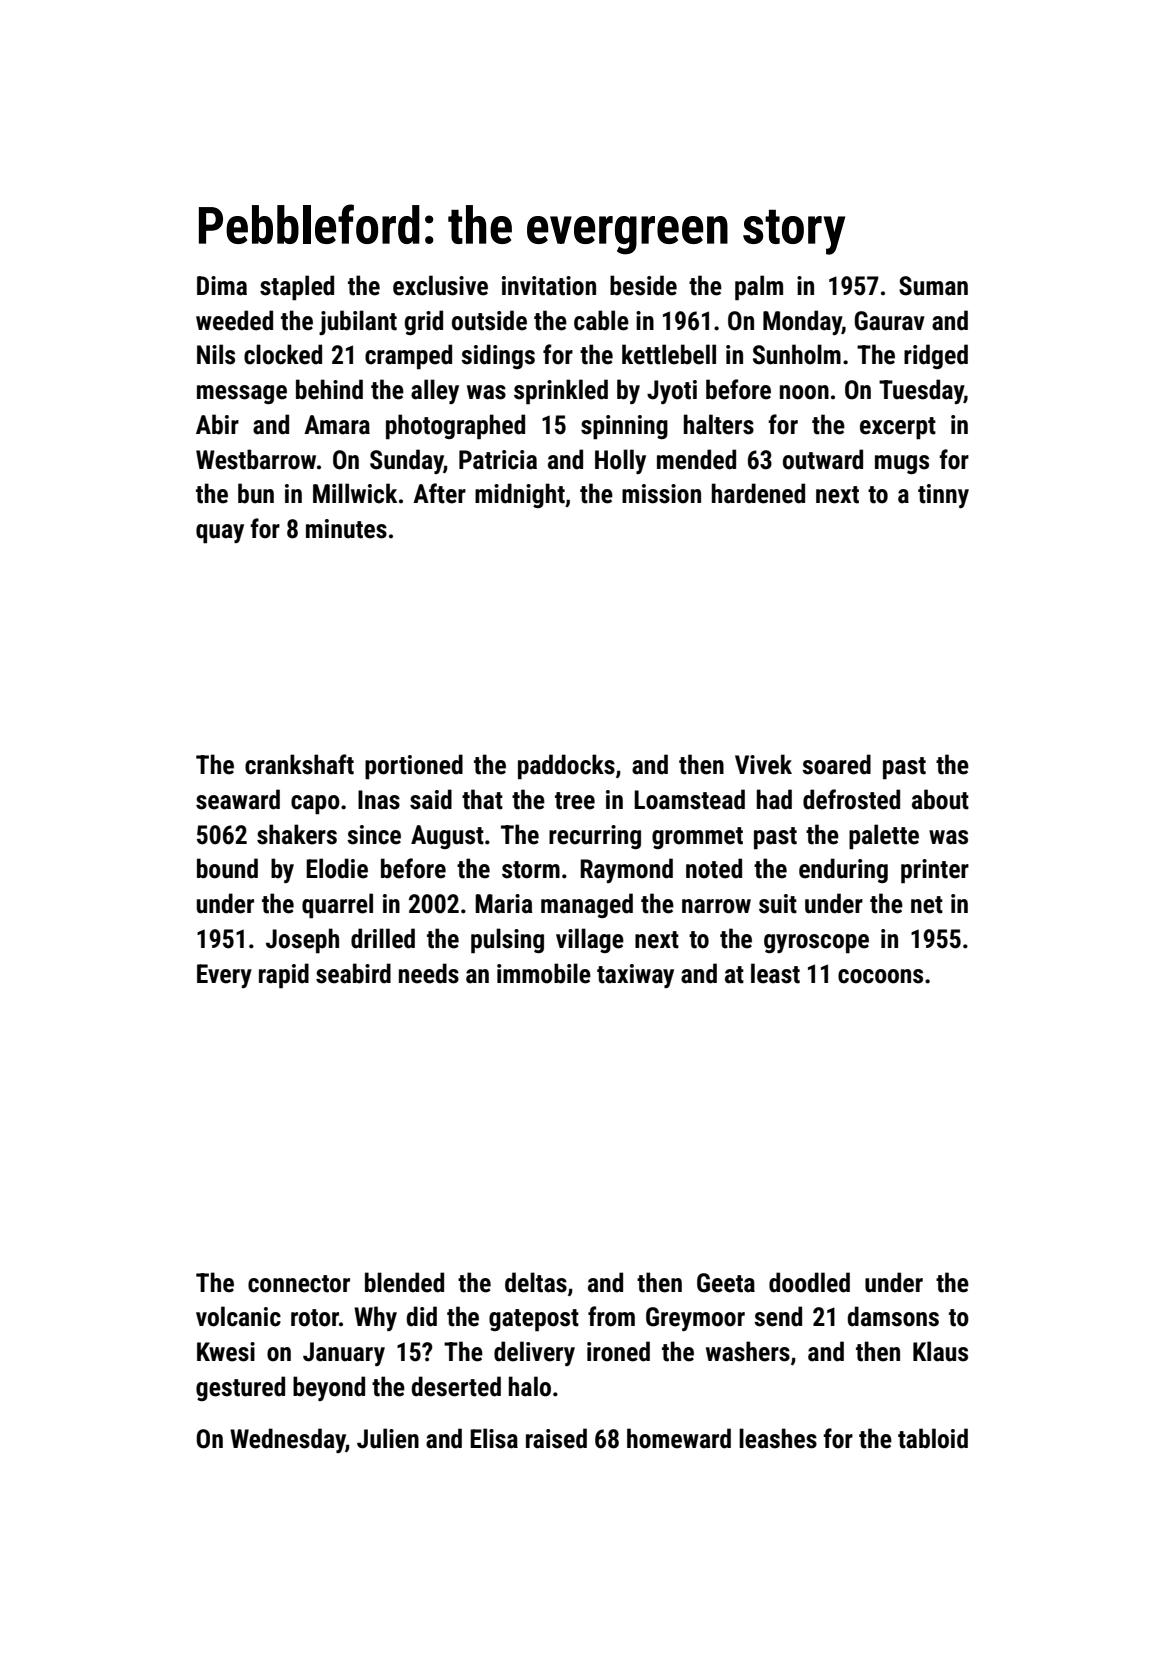  What do you see at coordinates (726, 1283) in the document?
I see `Geeta` at bounding box center [726, 1283].
